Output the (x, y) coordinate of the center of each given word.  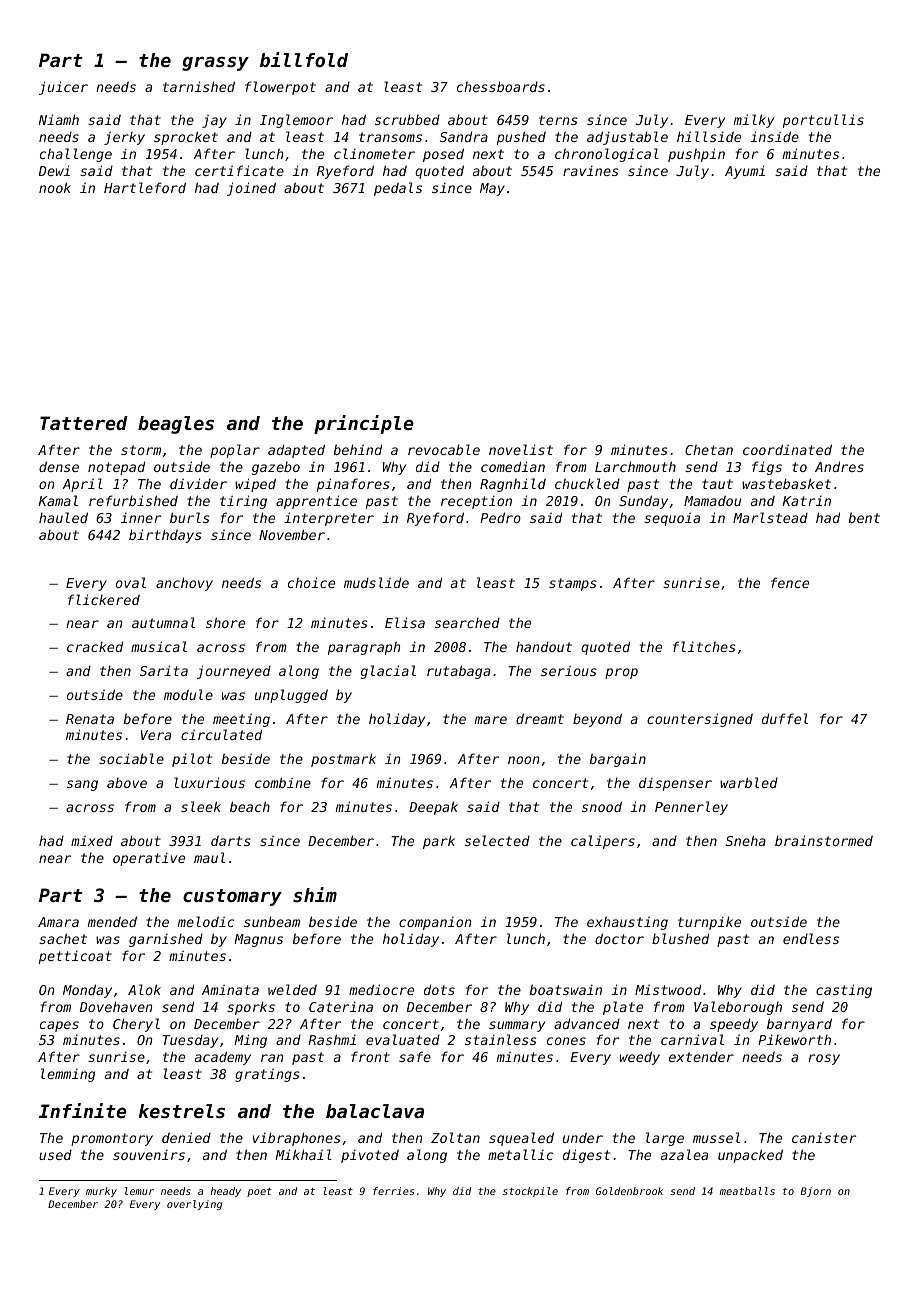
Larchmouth (635, 466)
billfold (304, 59)
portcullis (823, 121)
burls (190, 517)
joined (251, 189)
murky (101, 1192)
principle (364, 424)
